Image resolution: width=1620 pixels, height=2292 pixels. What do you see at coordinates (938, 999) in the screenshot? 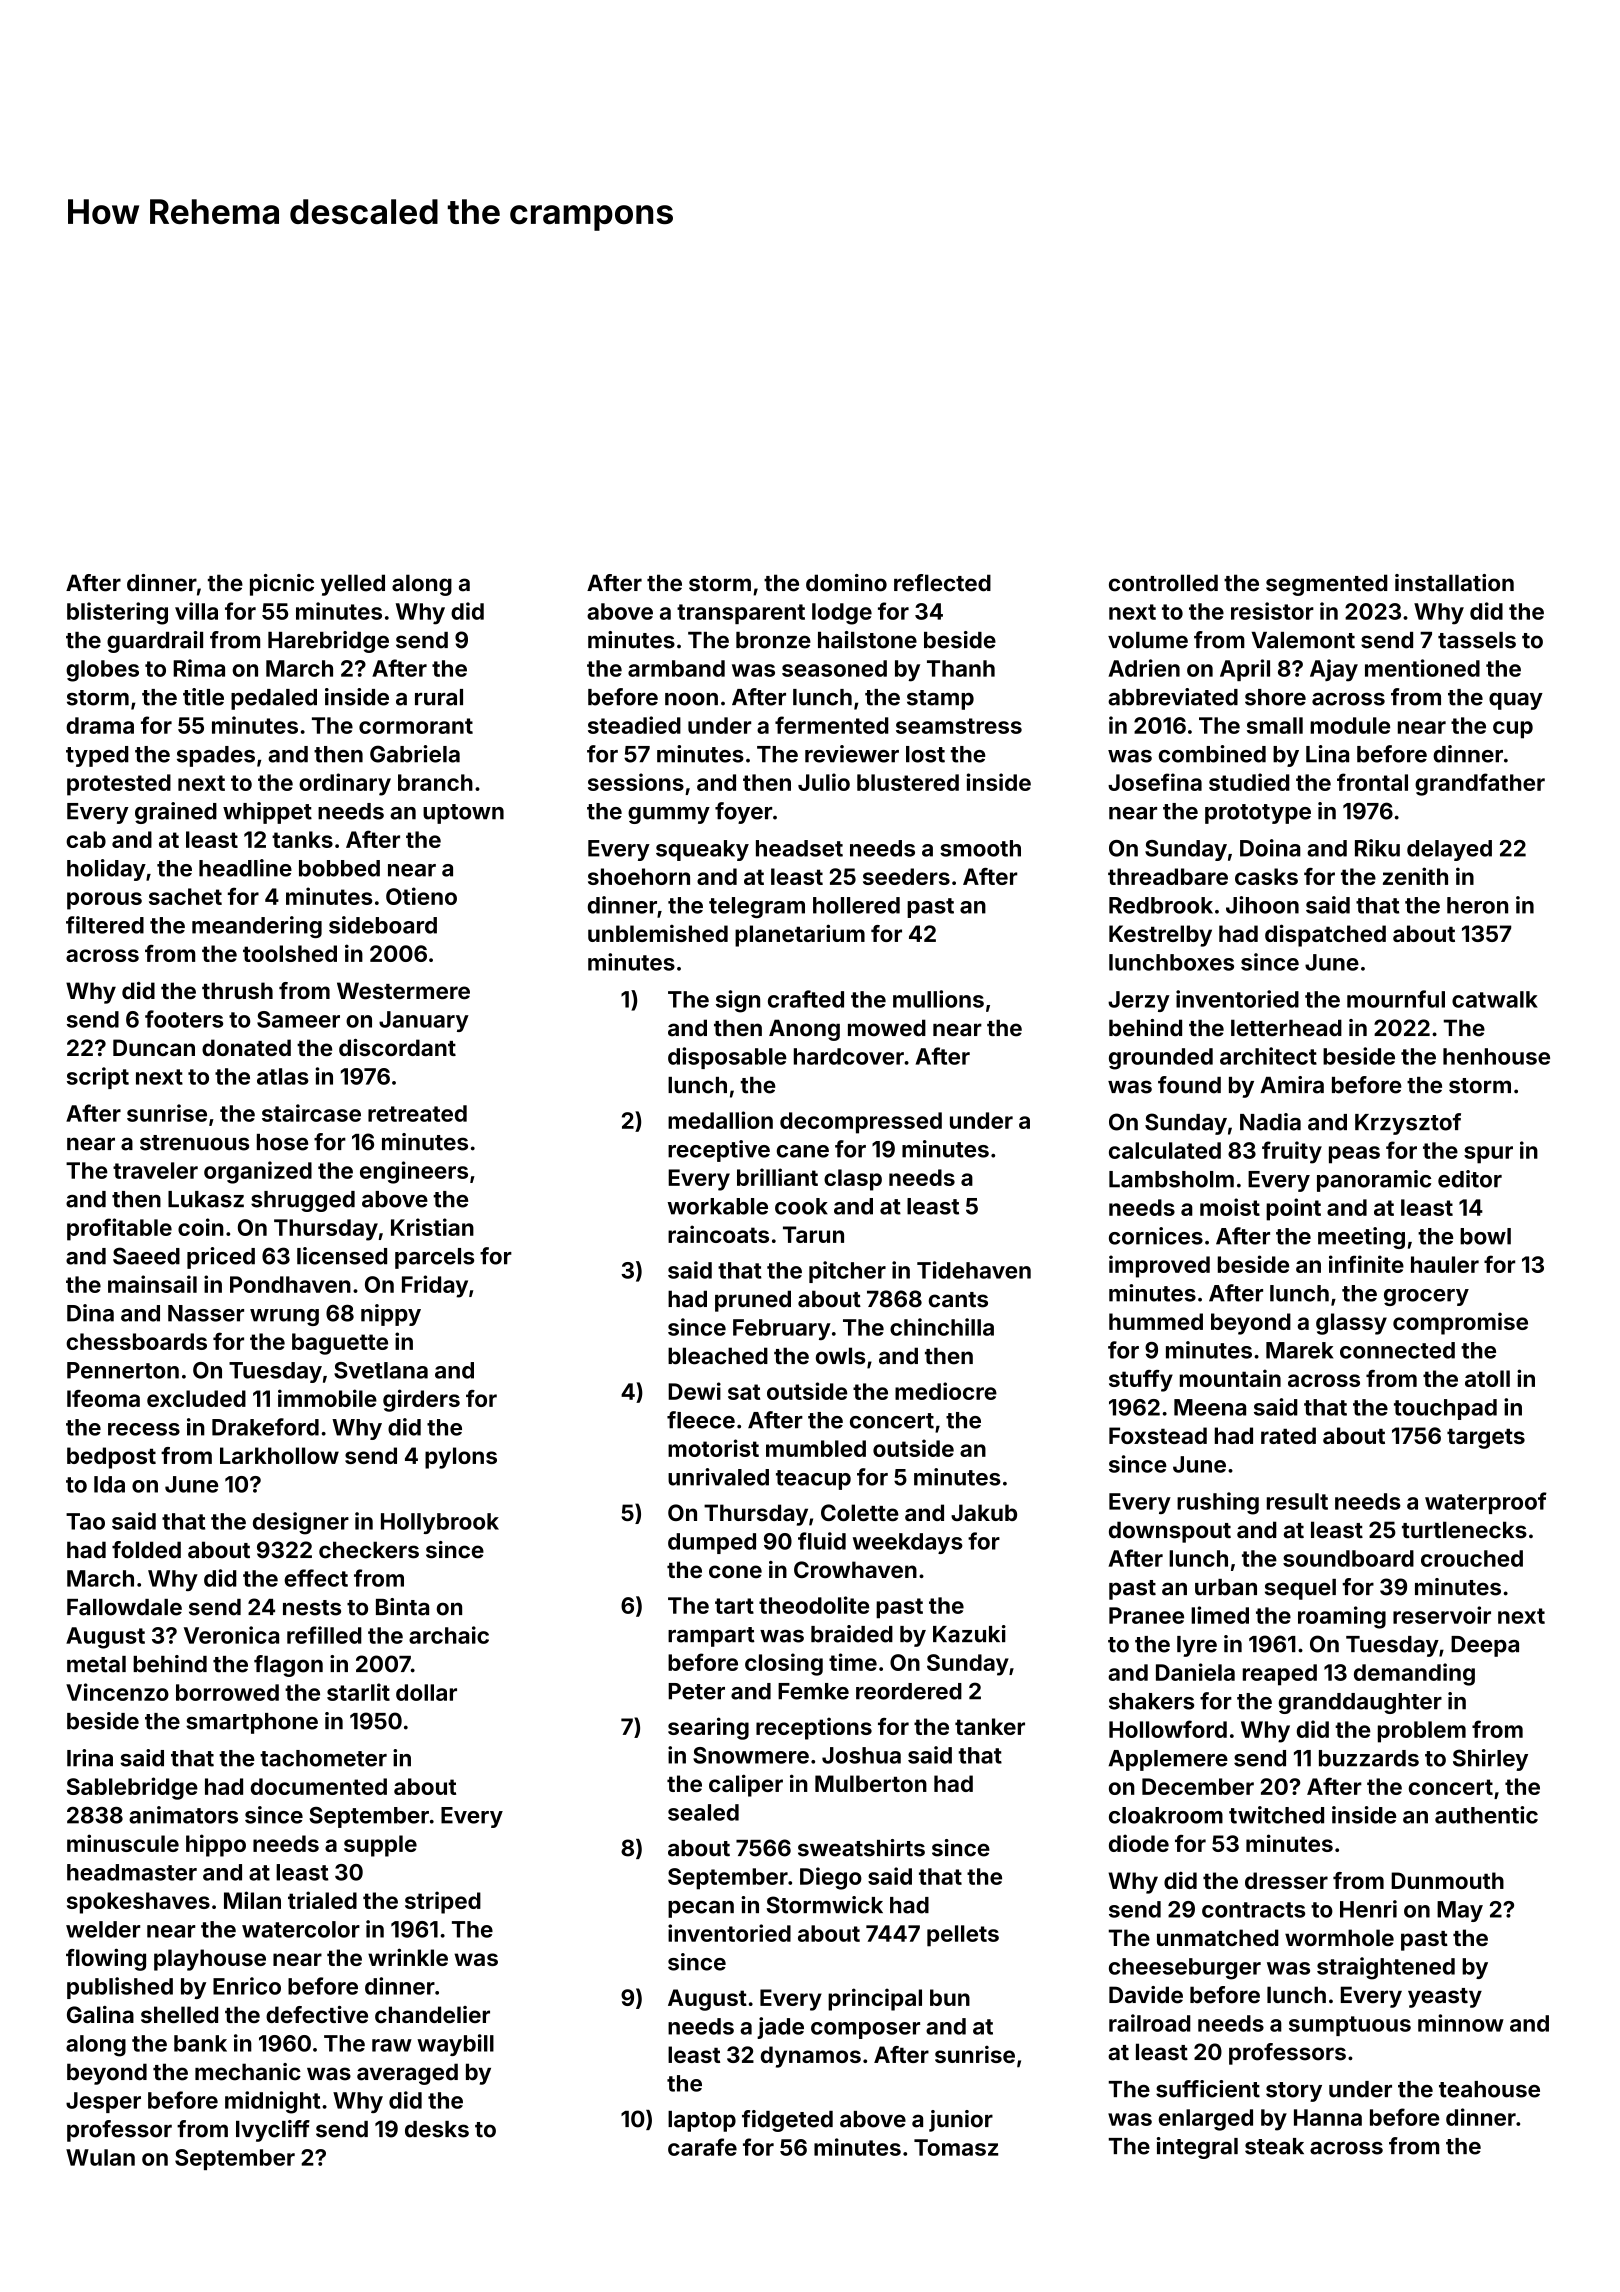
I see `mullions` at bounding box center [938, 999].
